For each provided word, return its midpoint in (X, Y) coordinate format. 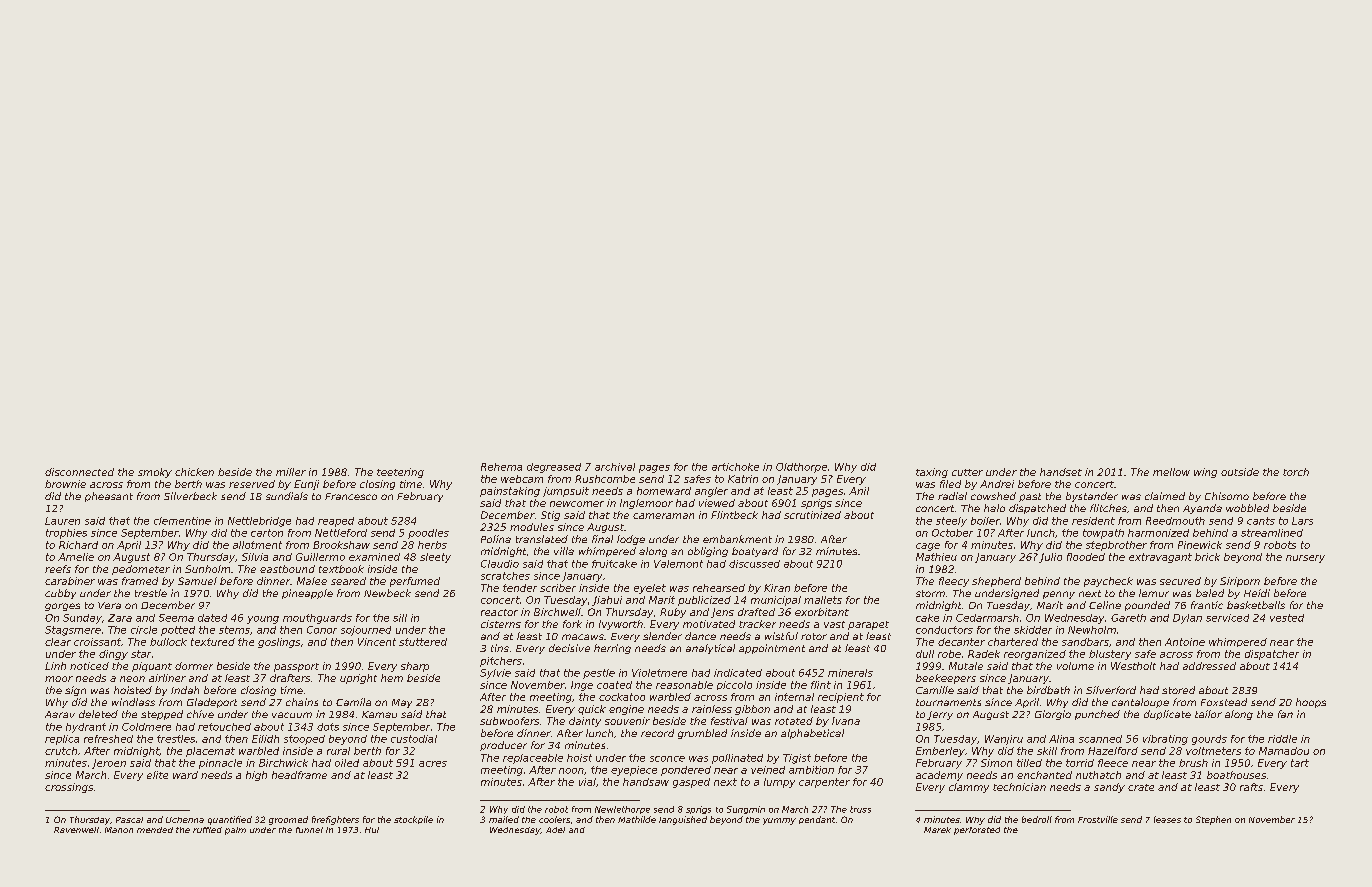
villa (564, 551)
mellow (1171, 472)
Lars (1302, 521)
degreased (554, 468)
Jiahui (607, 601)
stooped (304, 740)
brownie (65, 484)
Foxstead (1224, 702)
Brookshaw (341, 545)
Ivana (846, 721)
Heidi (1257, 593)
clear (58, 642)
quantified (230, 820)
